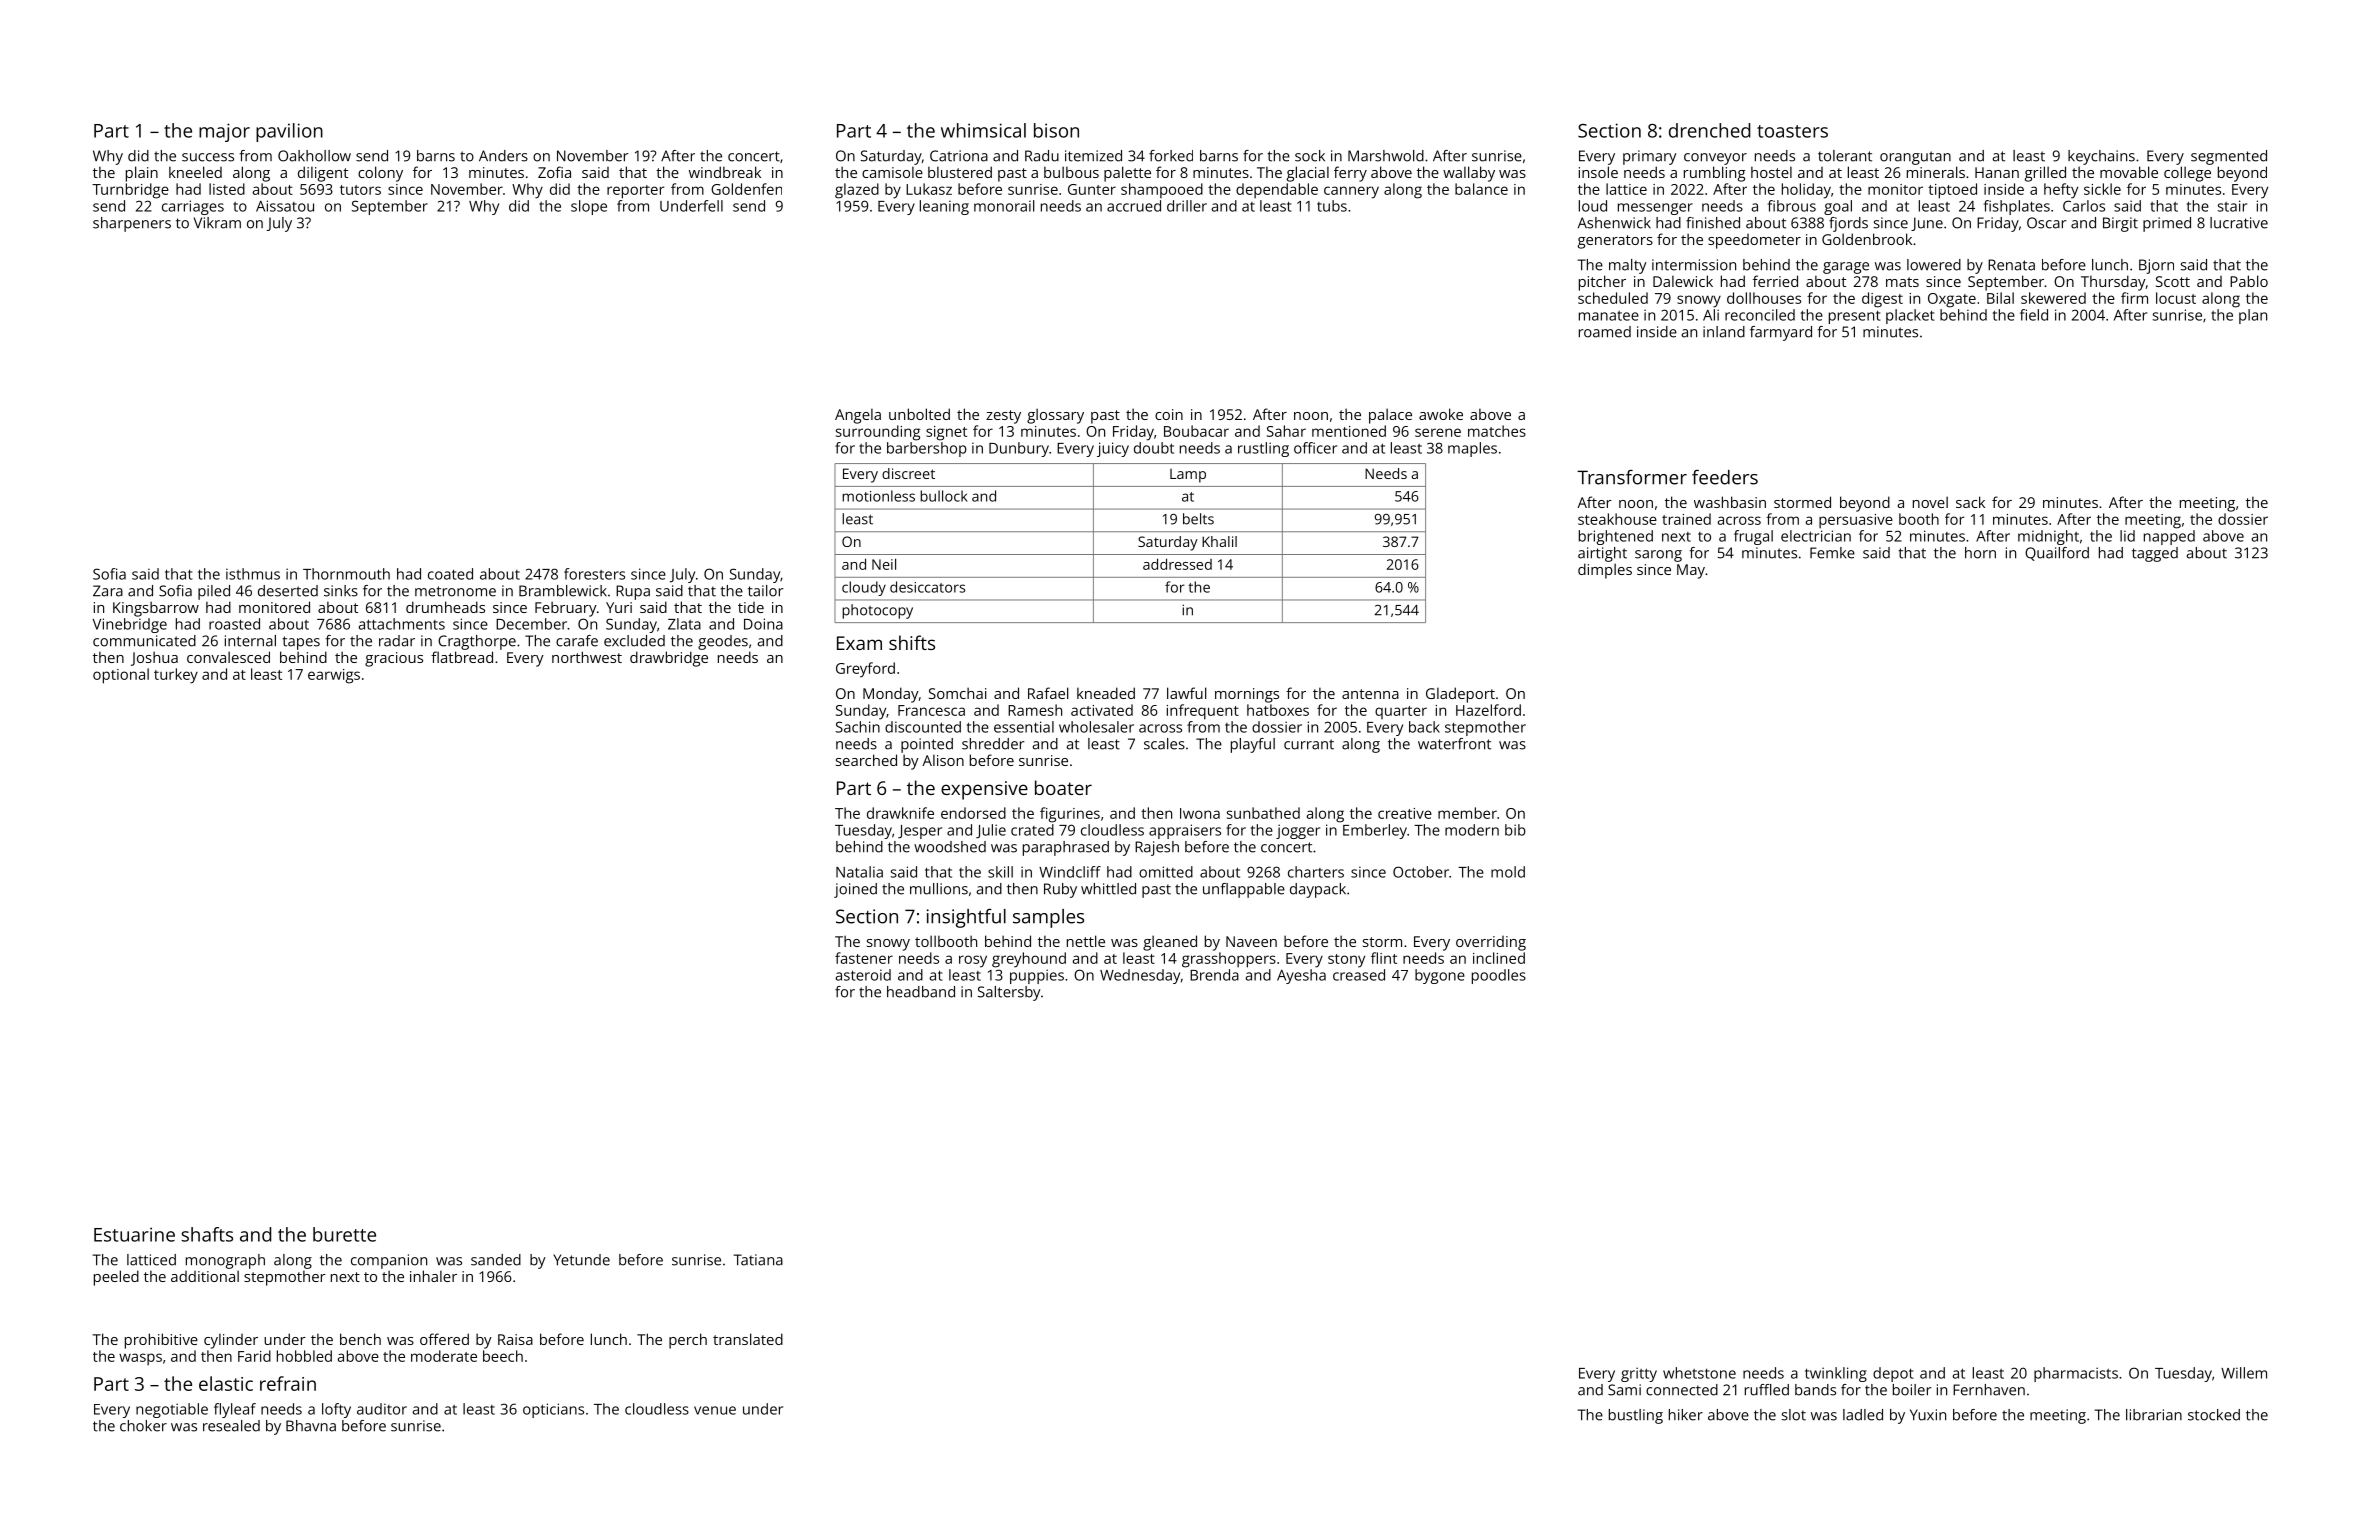  Describe the element at coordinates (503, 156) in the screenshot. I see `Anders` at that location.
